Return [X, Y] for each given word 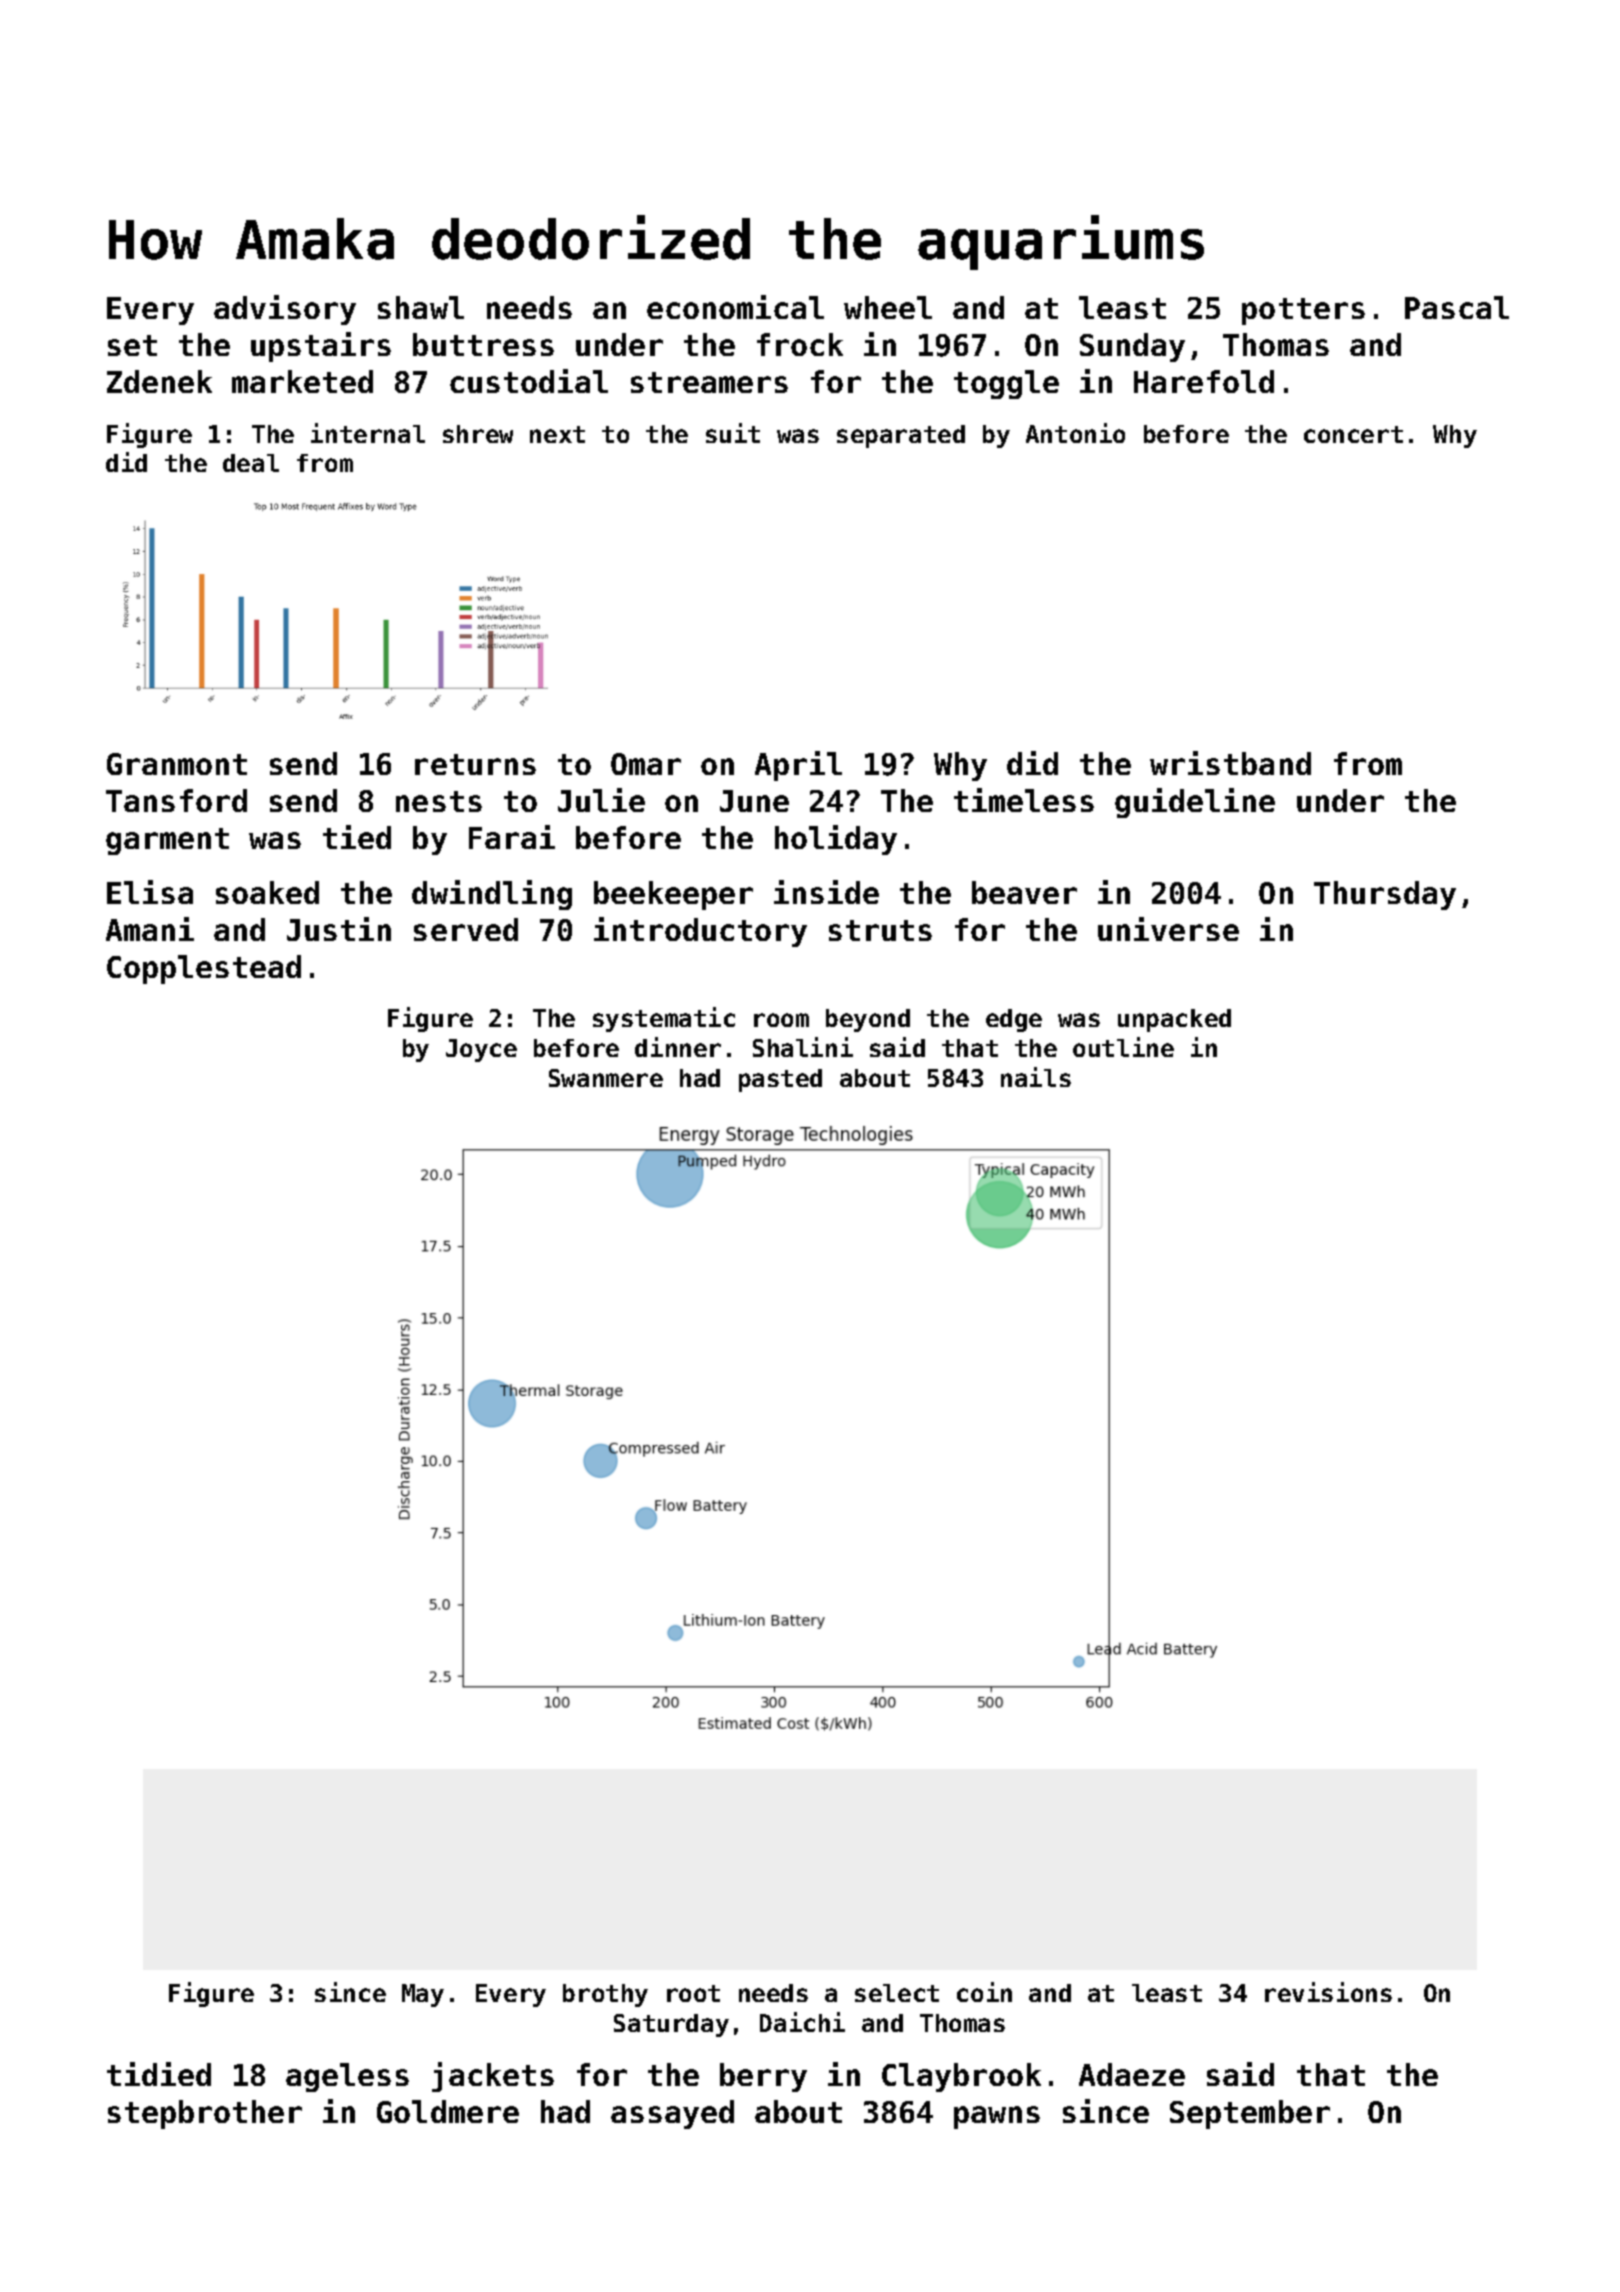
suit [733, 433]
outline [1123, 1047]
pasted [780, 1080]
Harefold [1204, 381]
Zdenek [159, 381]
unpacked [1174, 1020]
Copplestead [204, 969]
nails [1036, 1077]
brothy [605, 1995]
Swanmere [606, 1078]
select [897, 1993]
